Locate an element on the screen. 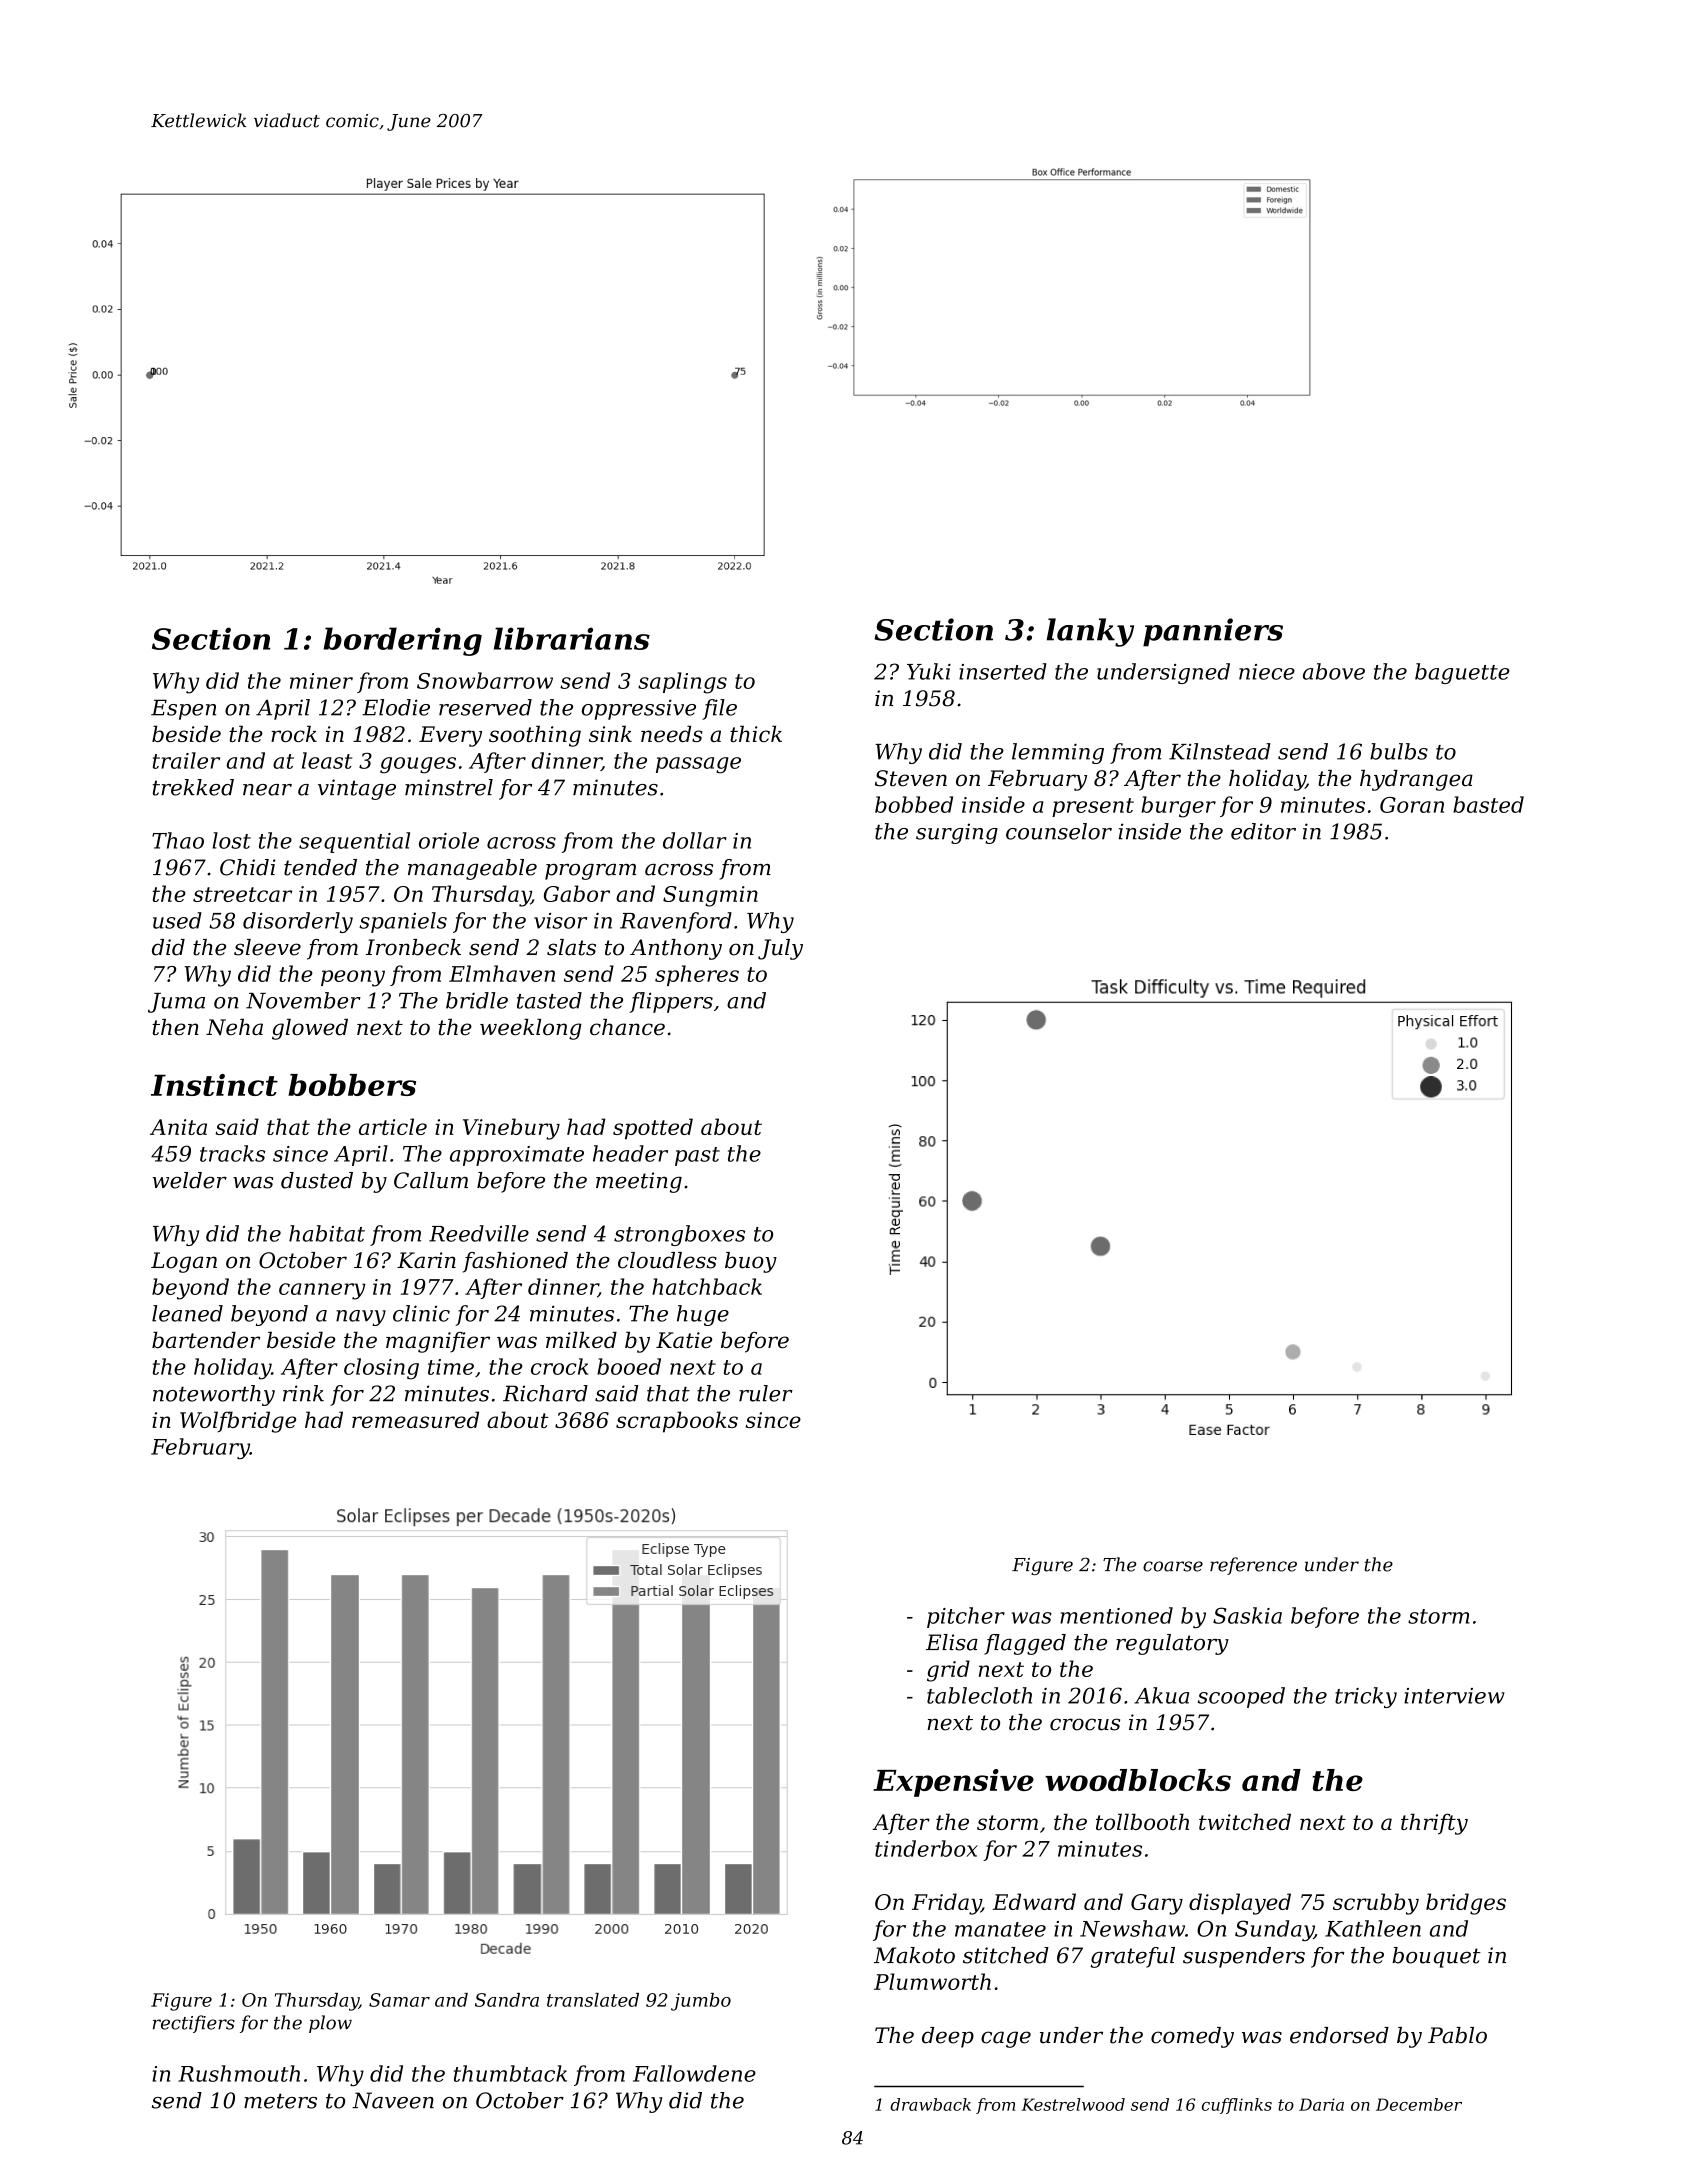  Makoto is located at coordinates (914, 1955).
